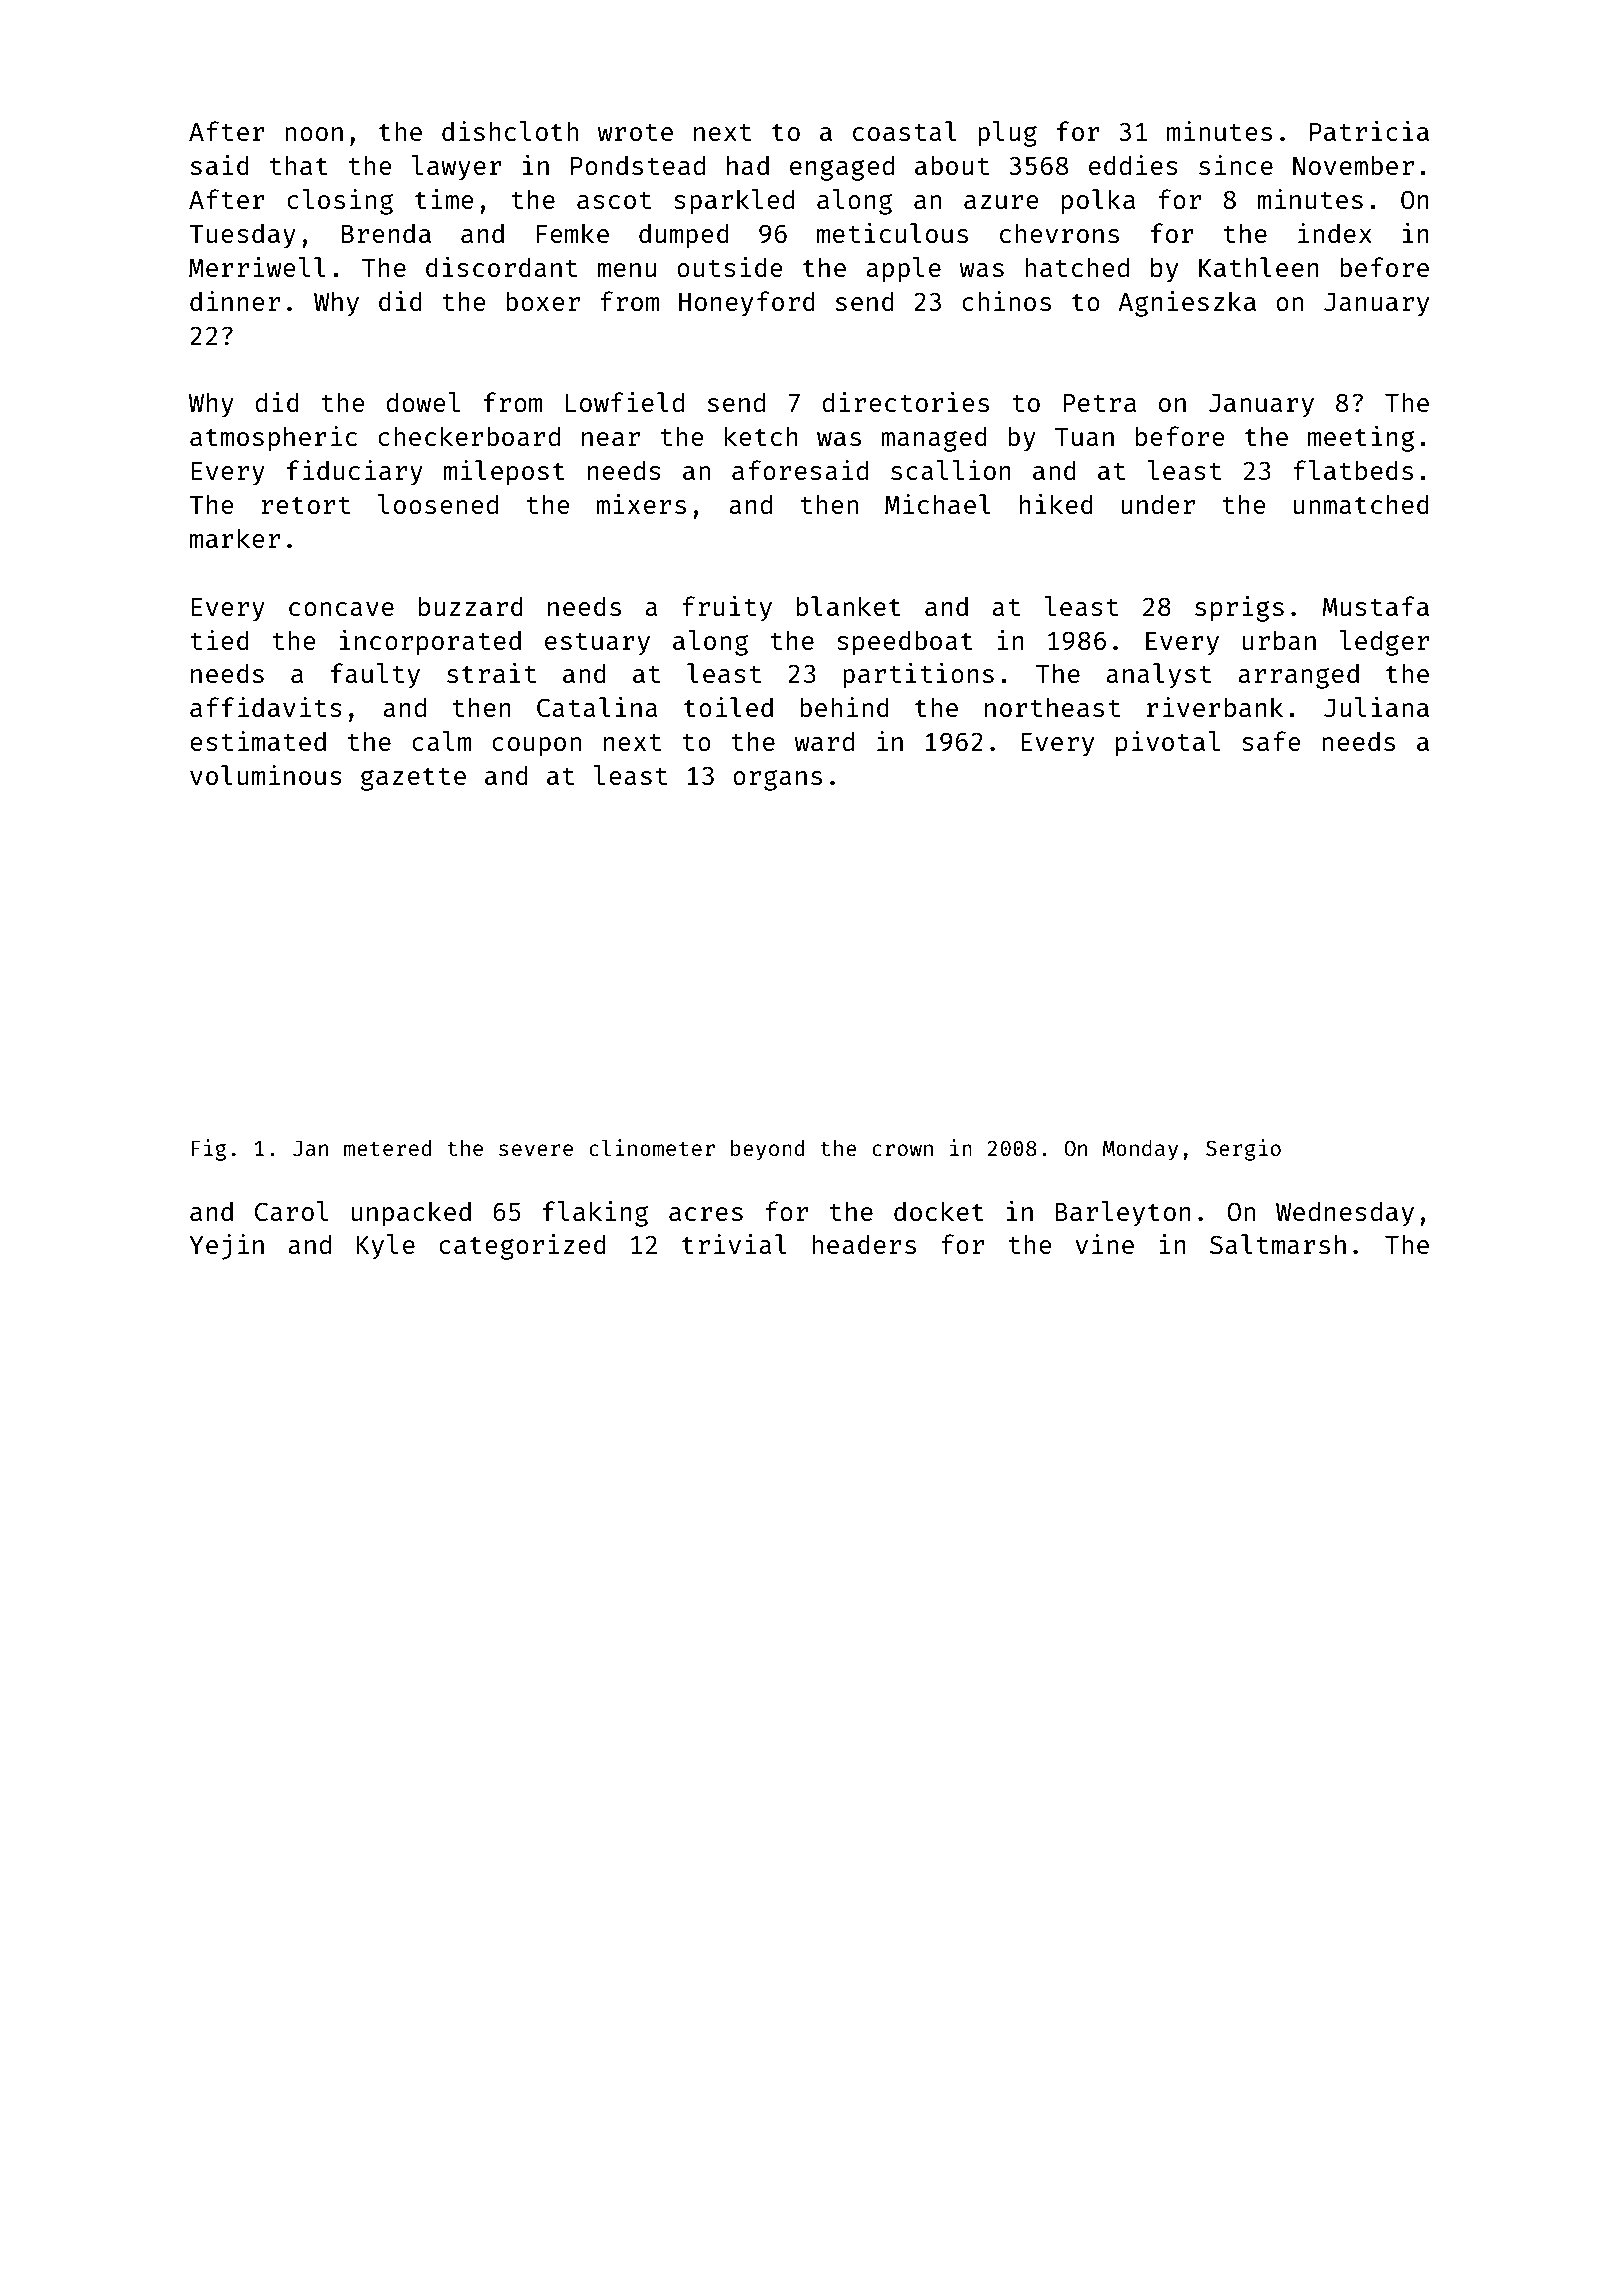 The height and width of the screenshot is (2292, 1620). I want to click on Kyle, so click(386, 1247).
